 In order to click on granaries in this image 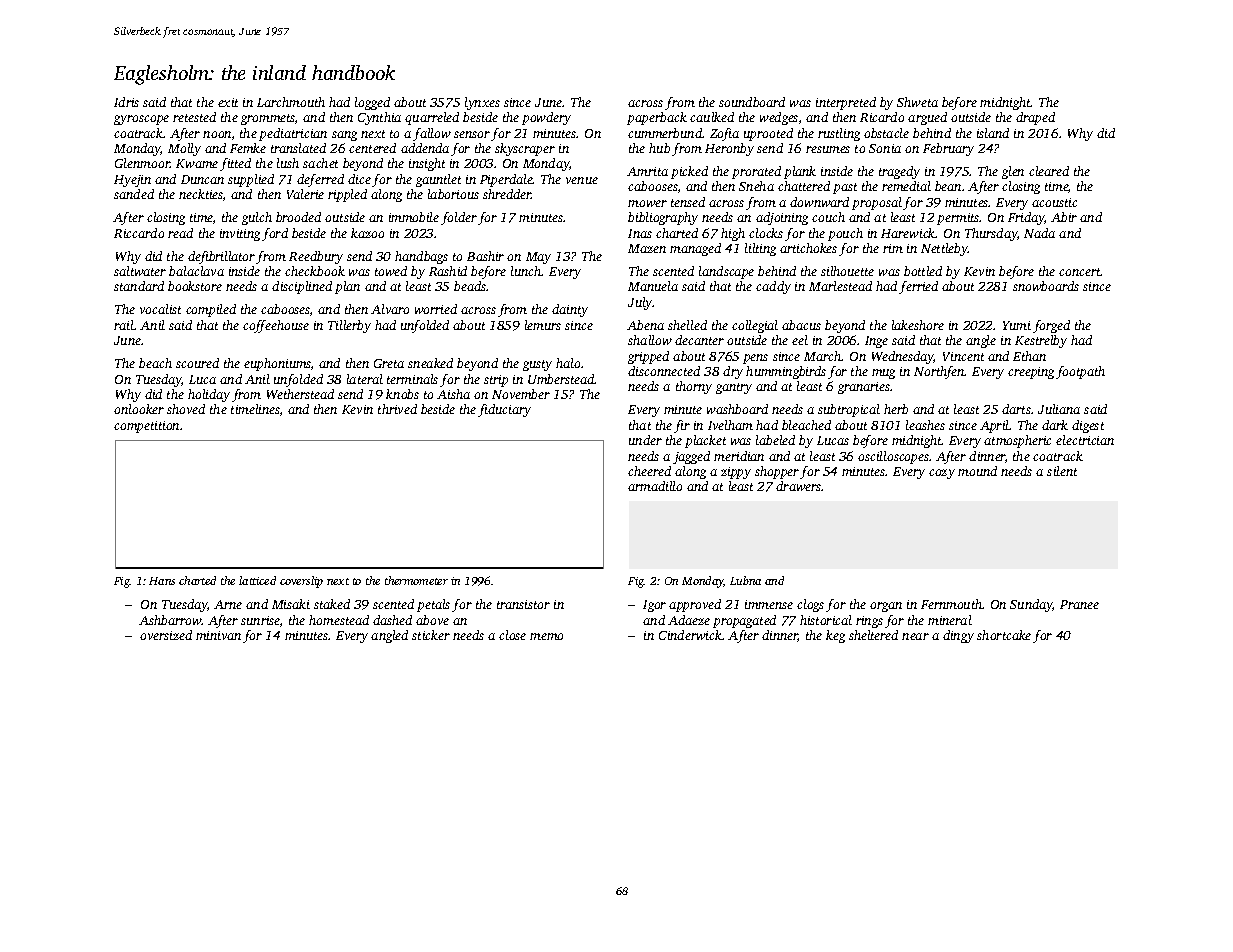, I will do `click(864, 388)`.
